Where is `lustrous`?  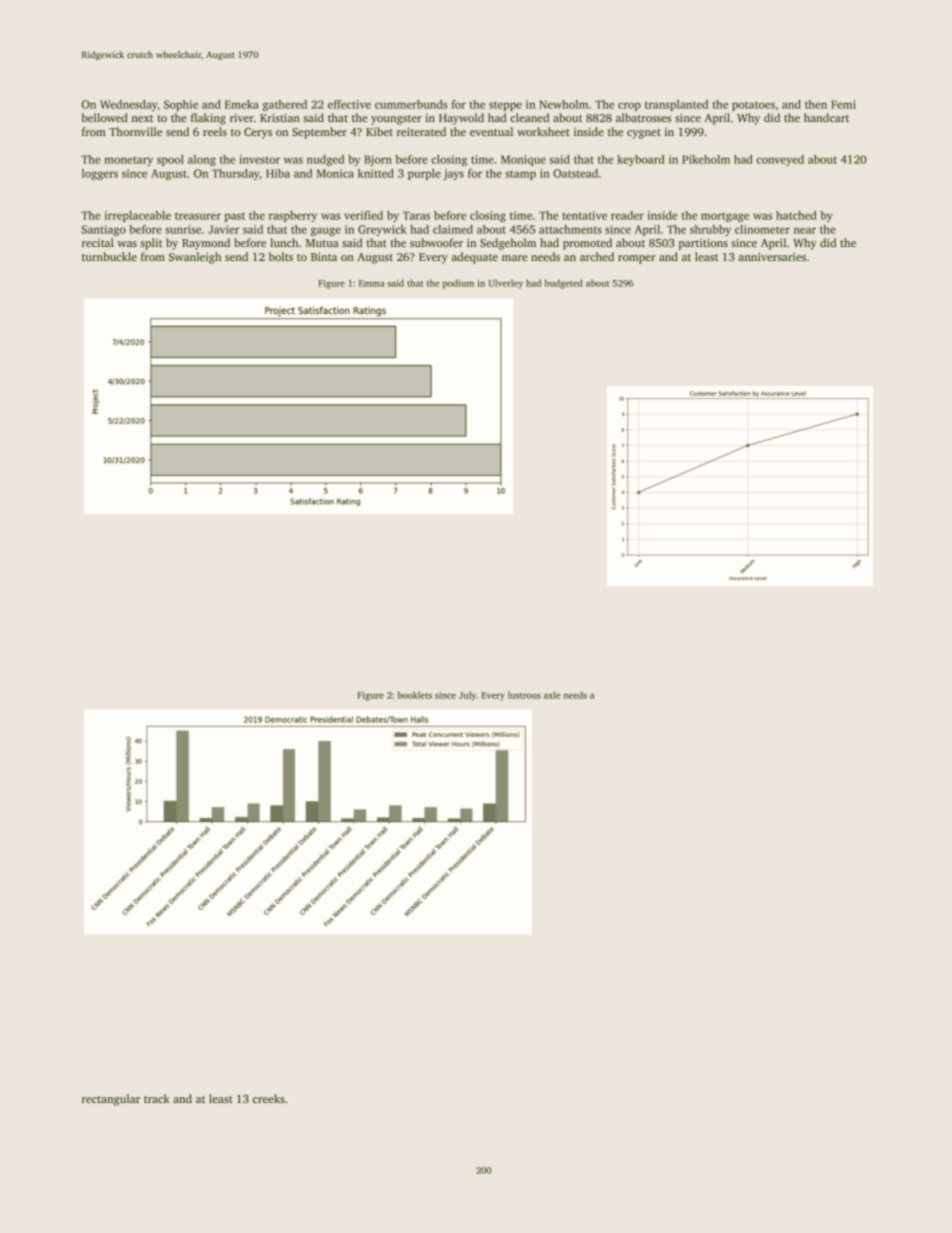 lustrous is located at coordinates (524, 695).
